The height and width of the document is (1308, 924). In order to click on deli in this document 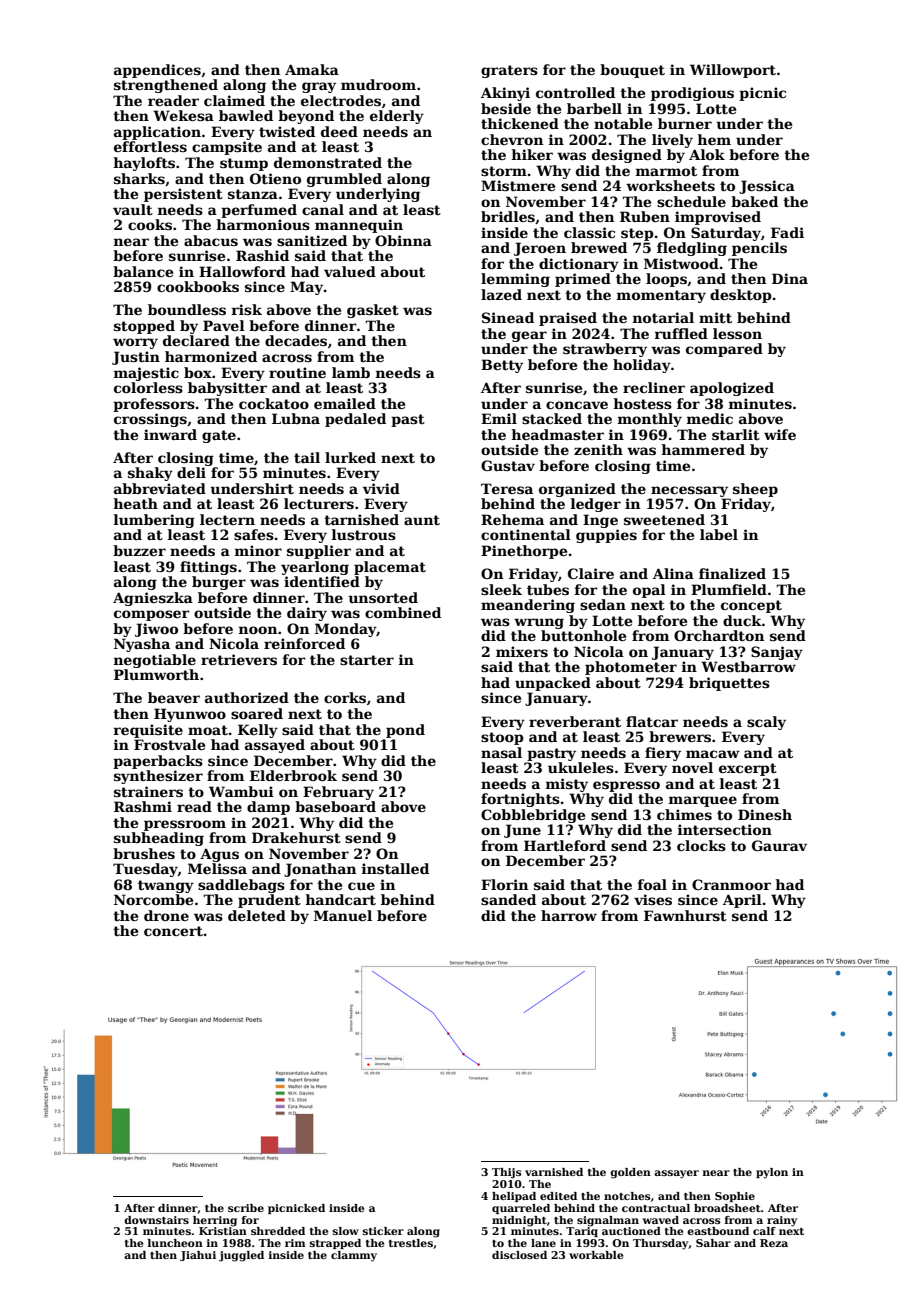, I will do `click(191, 472)`.
